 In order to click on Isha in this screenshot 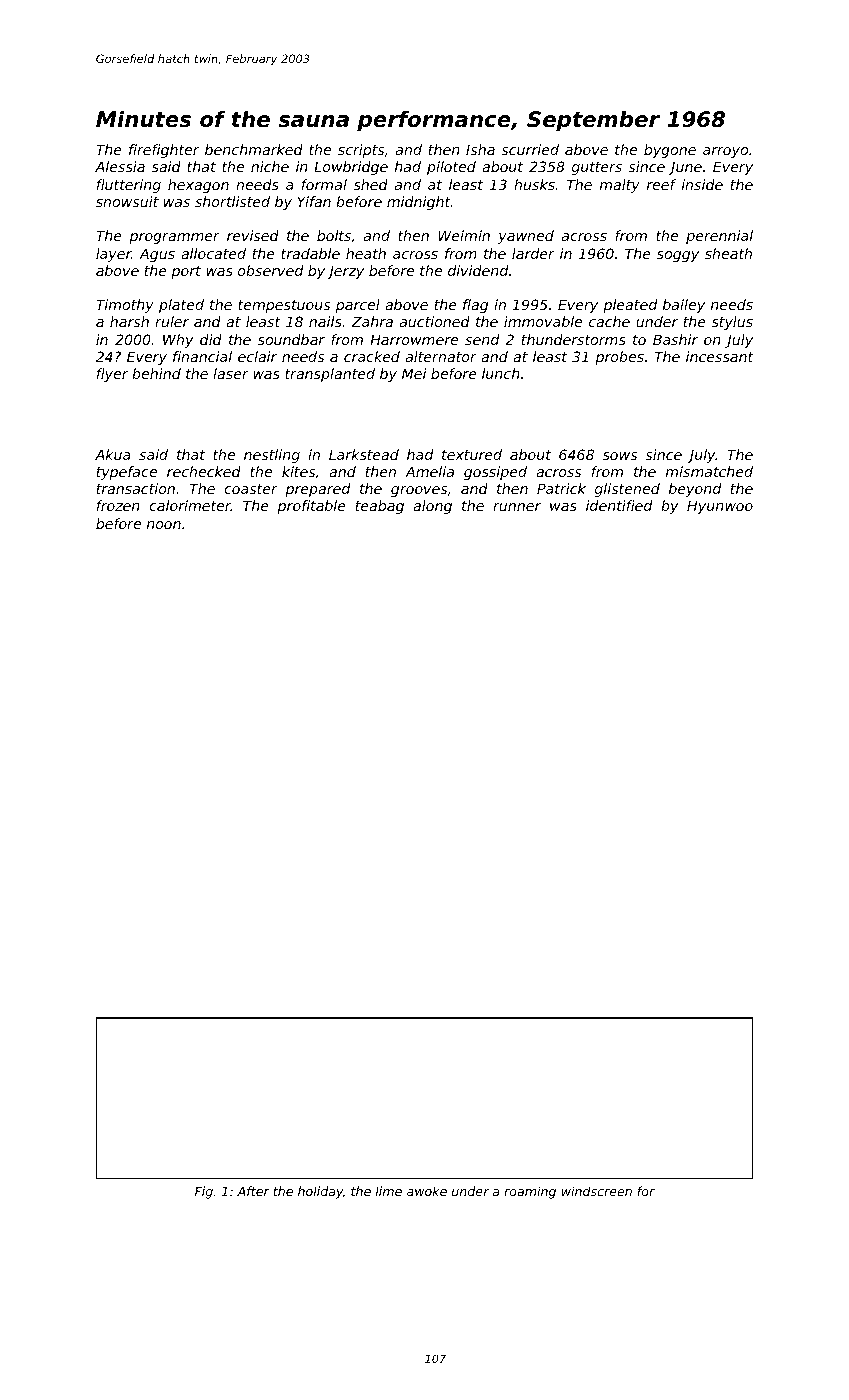, I will do `click(480, 149)`.
